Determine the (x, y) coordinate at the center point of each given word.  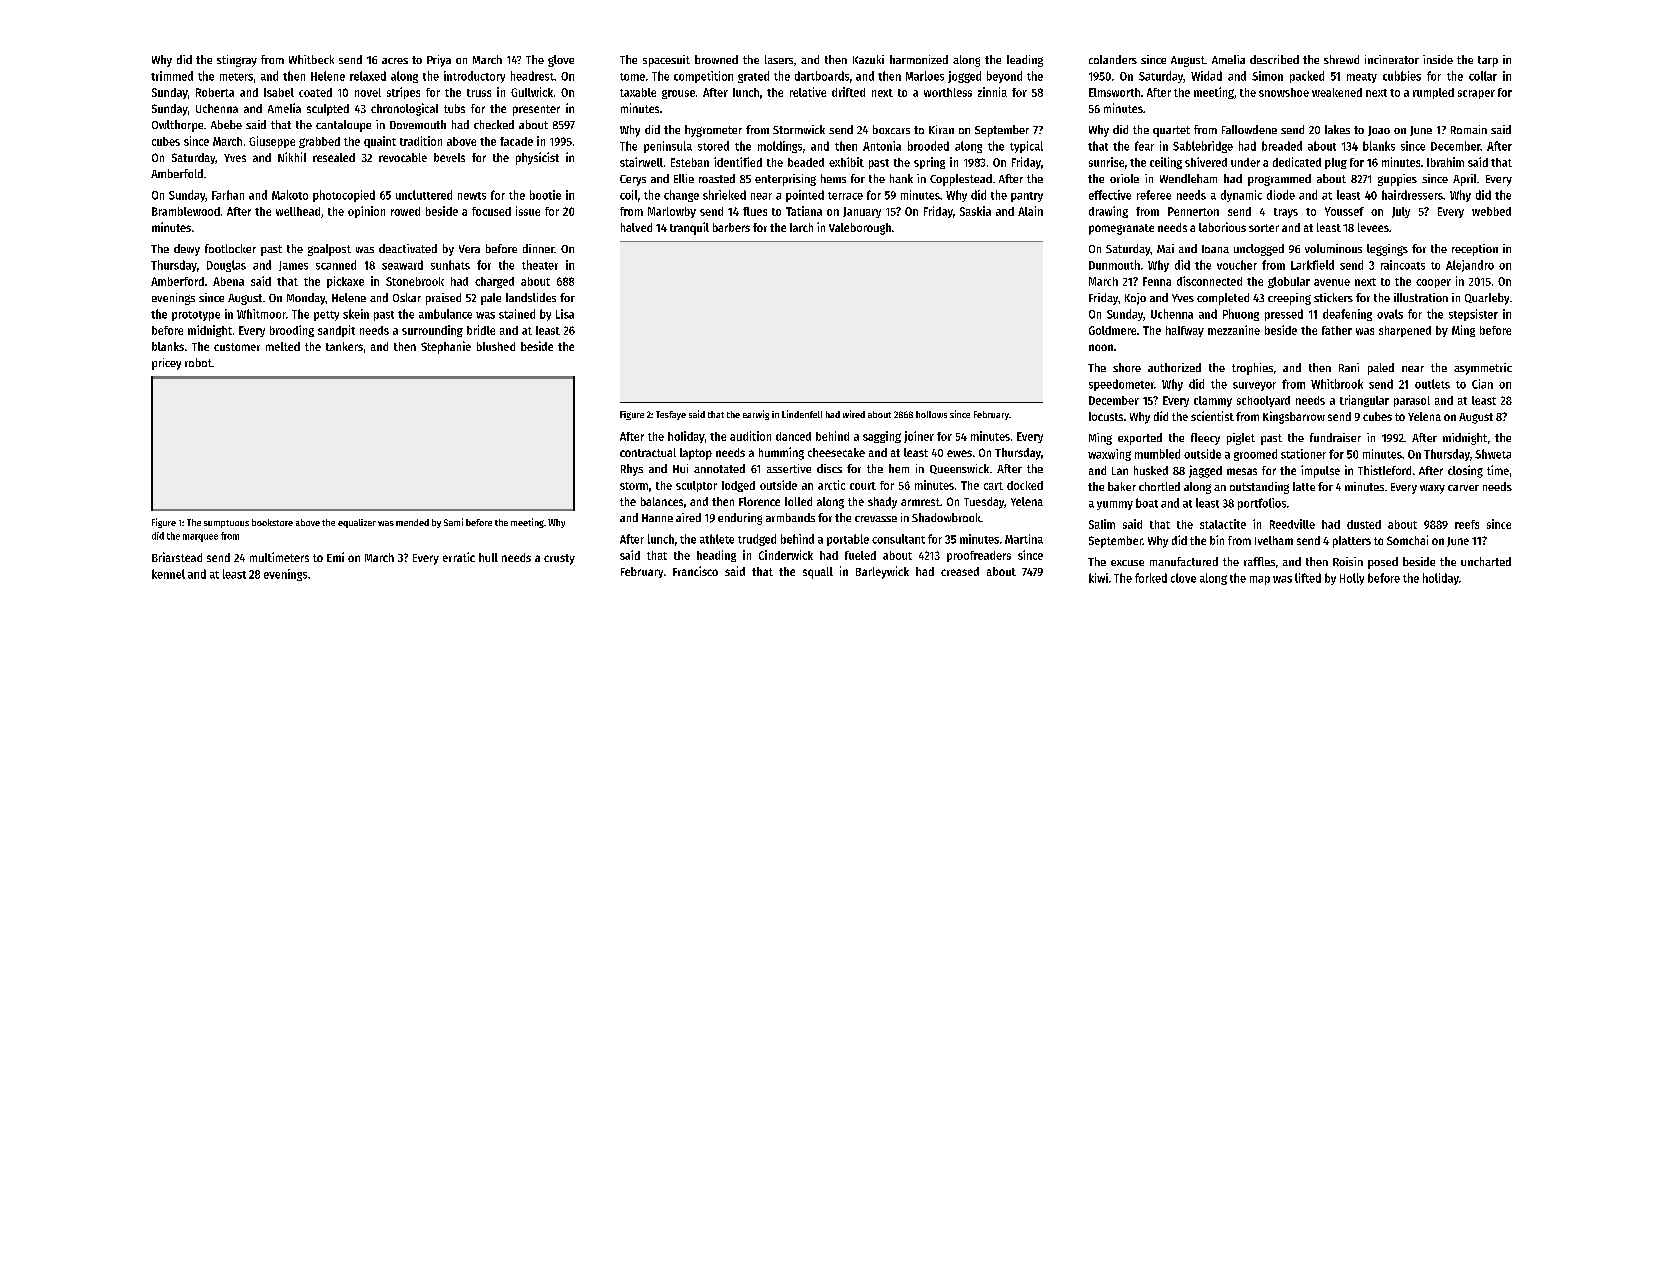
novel (368, 92)
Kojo (1135, 299)
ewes (959, 453)
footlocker (230, 248)
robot (198, 362)
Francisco (695, 571)
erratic (459, 557)
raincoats (1403, 265)
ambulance (445, 314)
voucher (1237, 265)
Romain (1469, 129)
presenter (536, 110)
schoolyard (1263, 401)
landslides (531, 297)
